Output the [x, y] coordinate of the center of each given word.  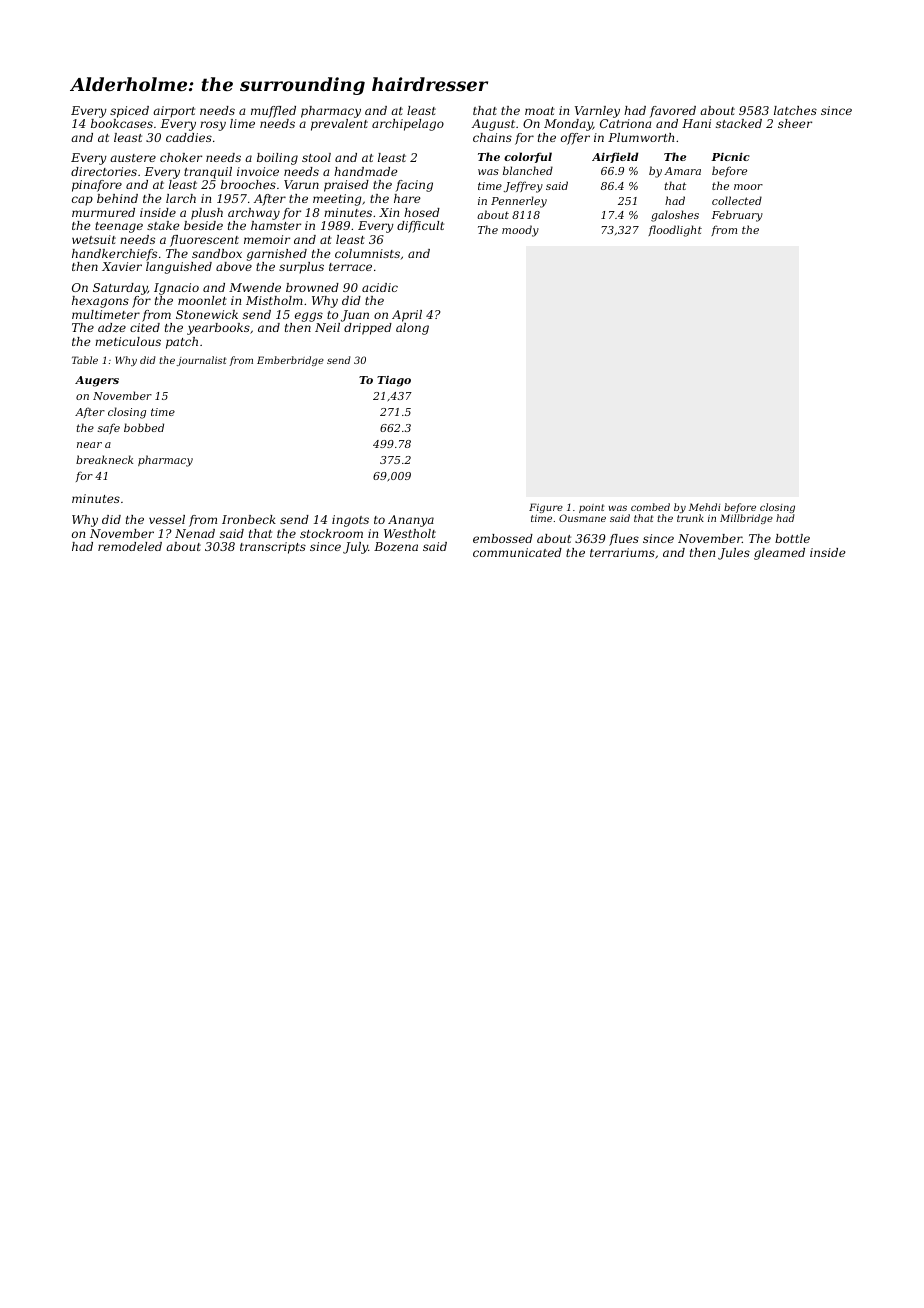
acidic [380, 287]
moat [540, 111]
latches [795, 110]
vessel [167, 519]
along [412, 329]
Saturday [120, 289]
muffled [273, 112]
